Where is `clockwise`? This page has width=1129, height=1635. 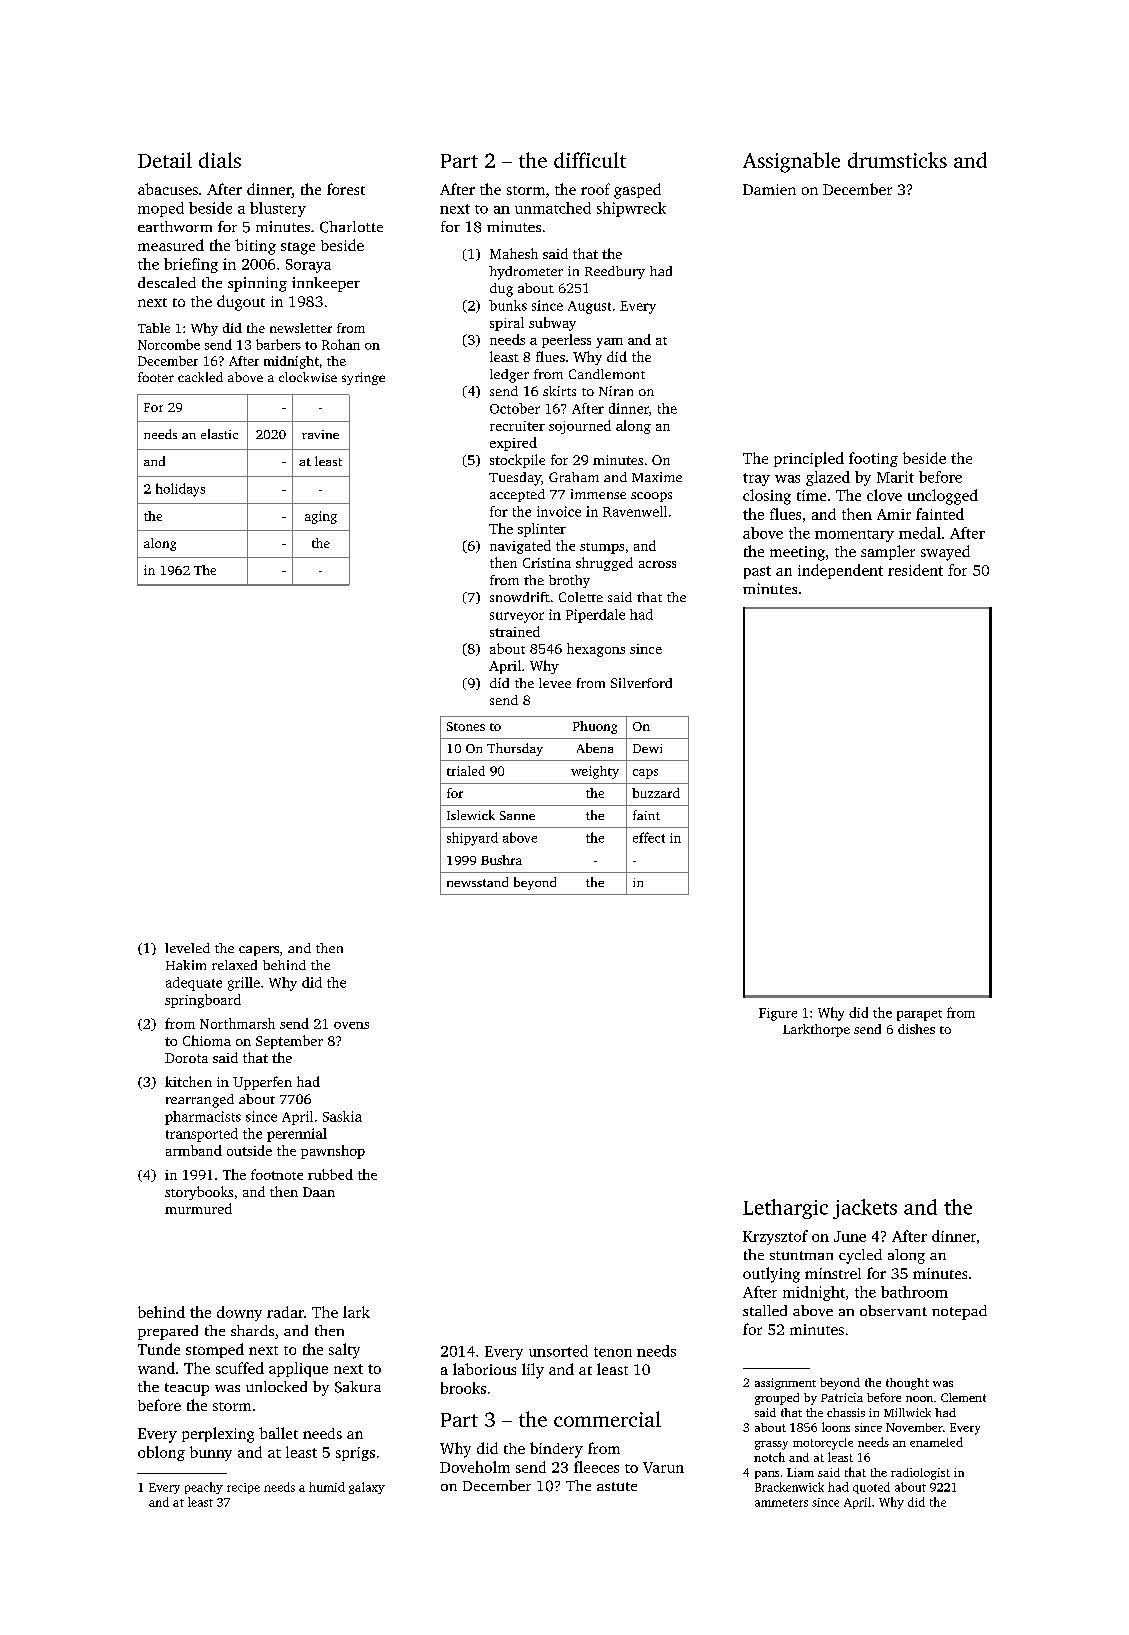
clockwise is located at coordinates (308, 377).
